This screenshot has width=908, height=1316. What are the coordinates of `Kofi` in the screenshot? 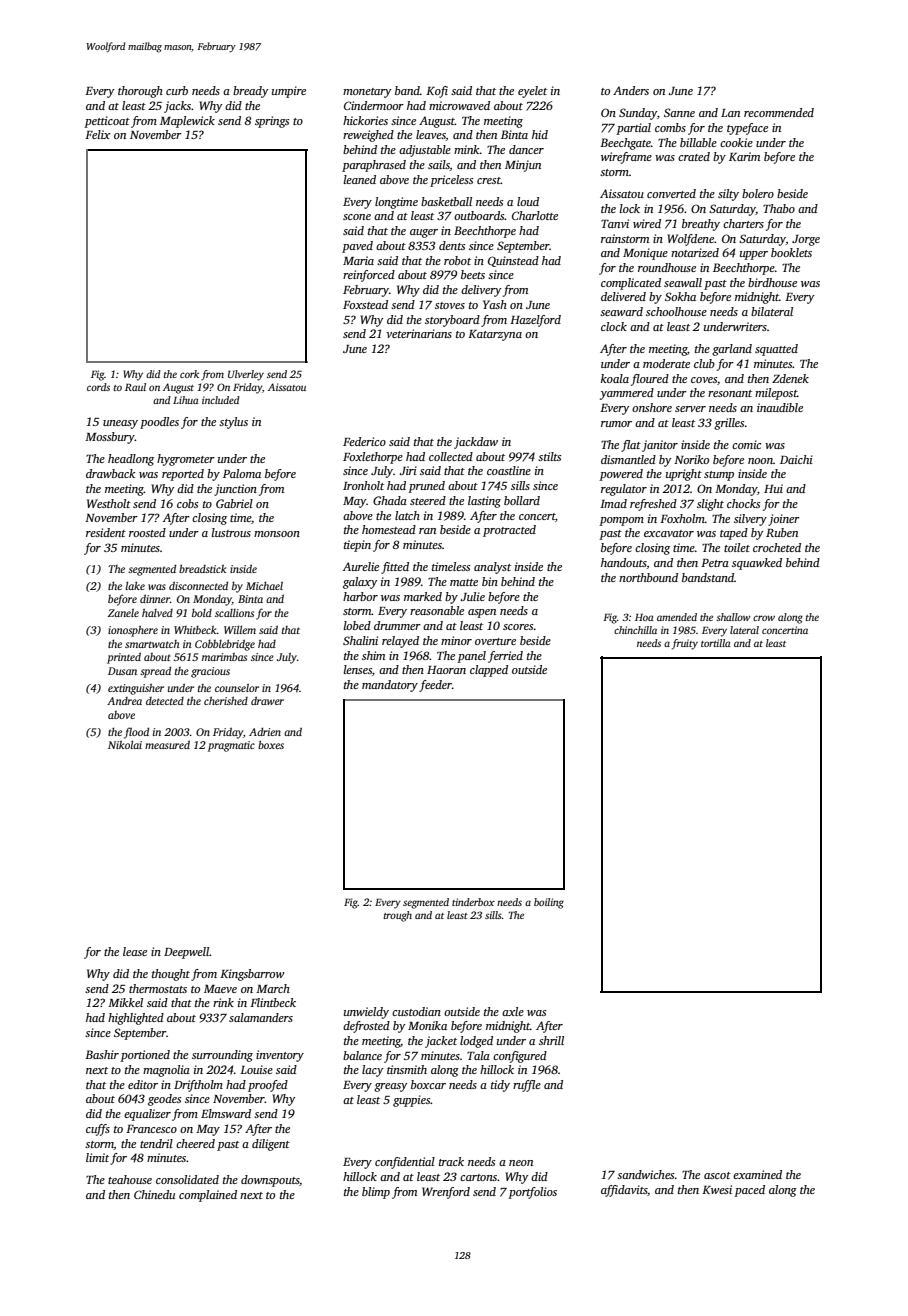 It's located at (437, 92).
